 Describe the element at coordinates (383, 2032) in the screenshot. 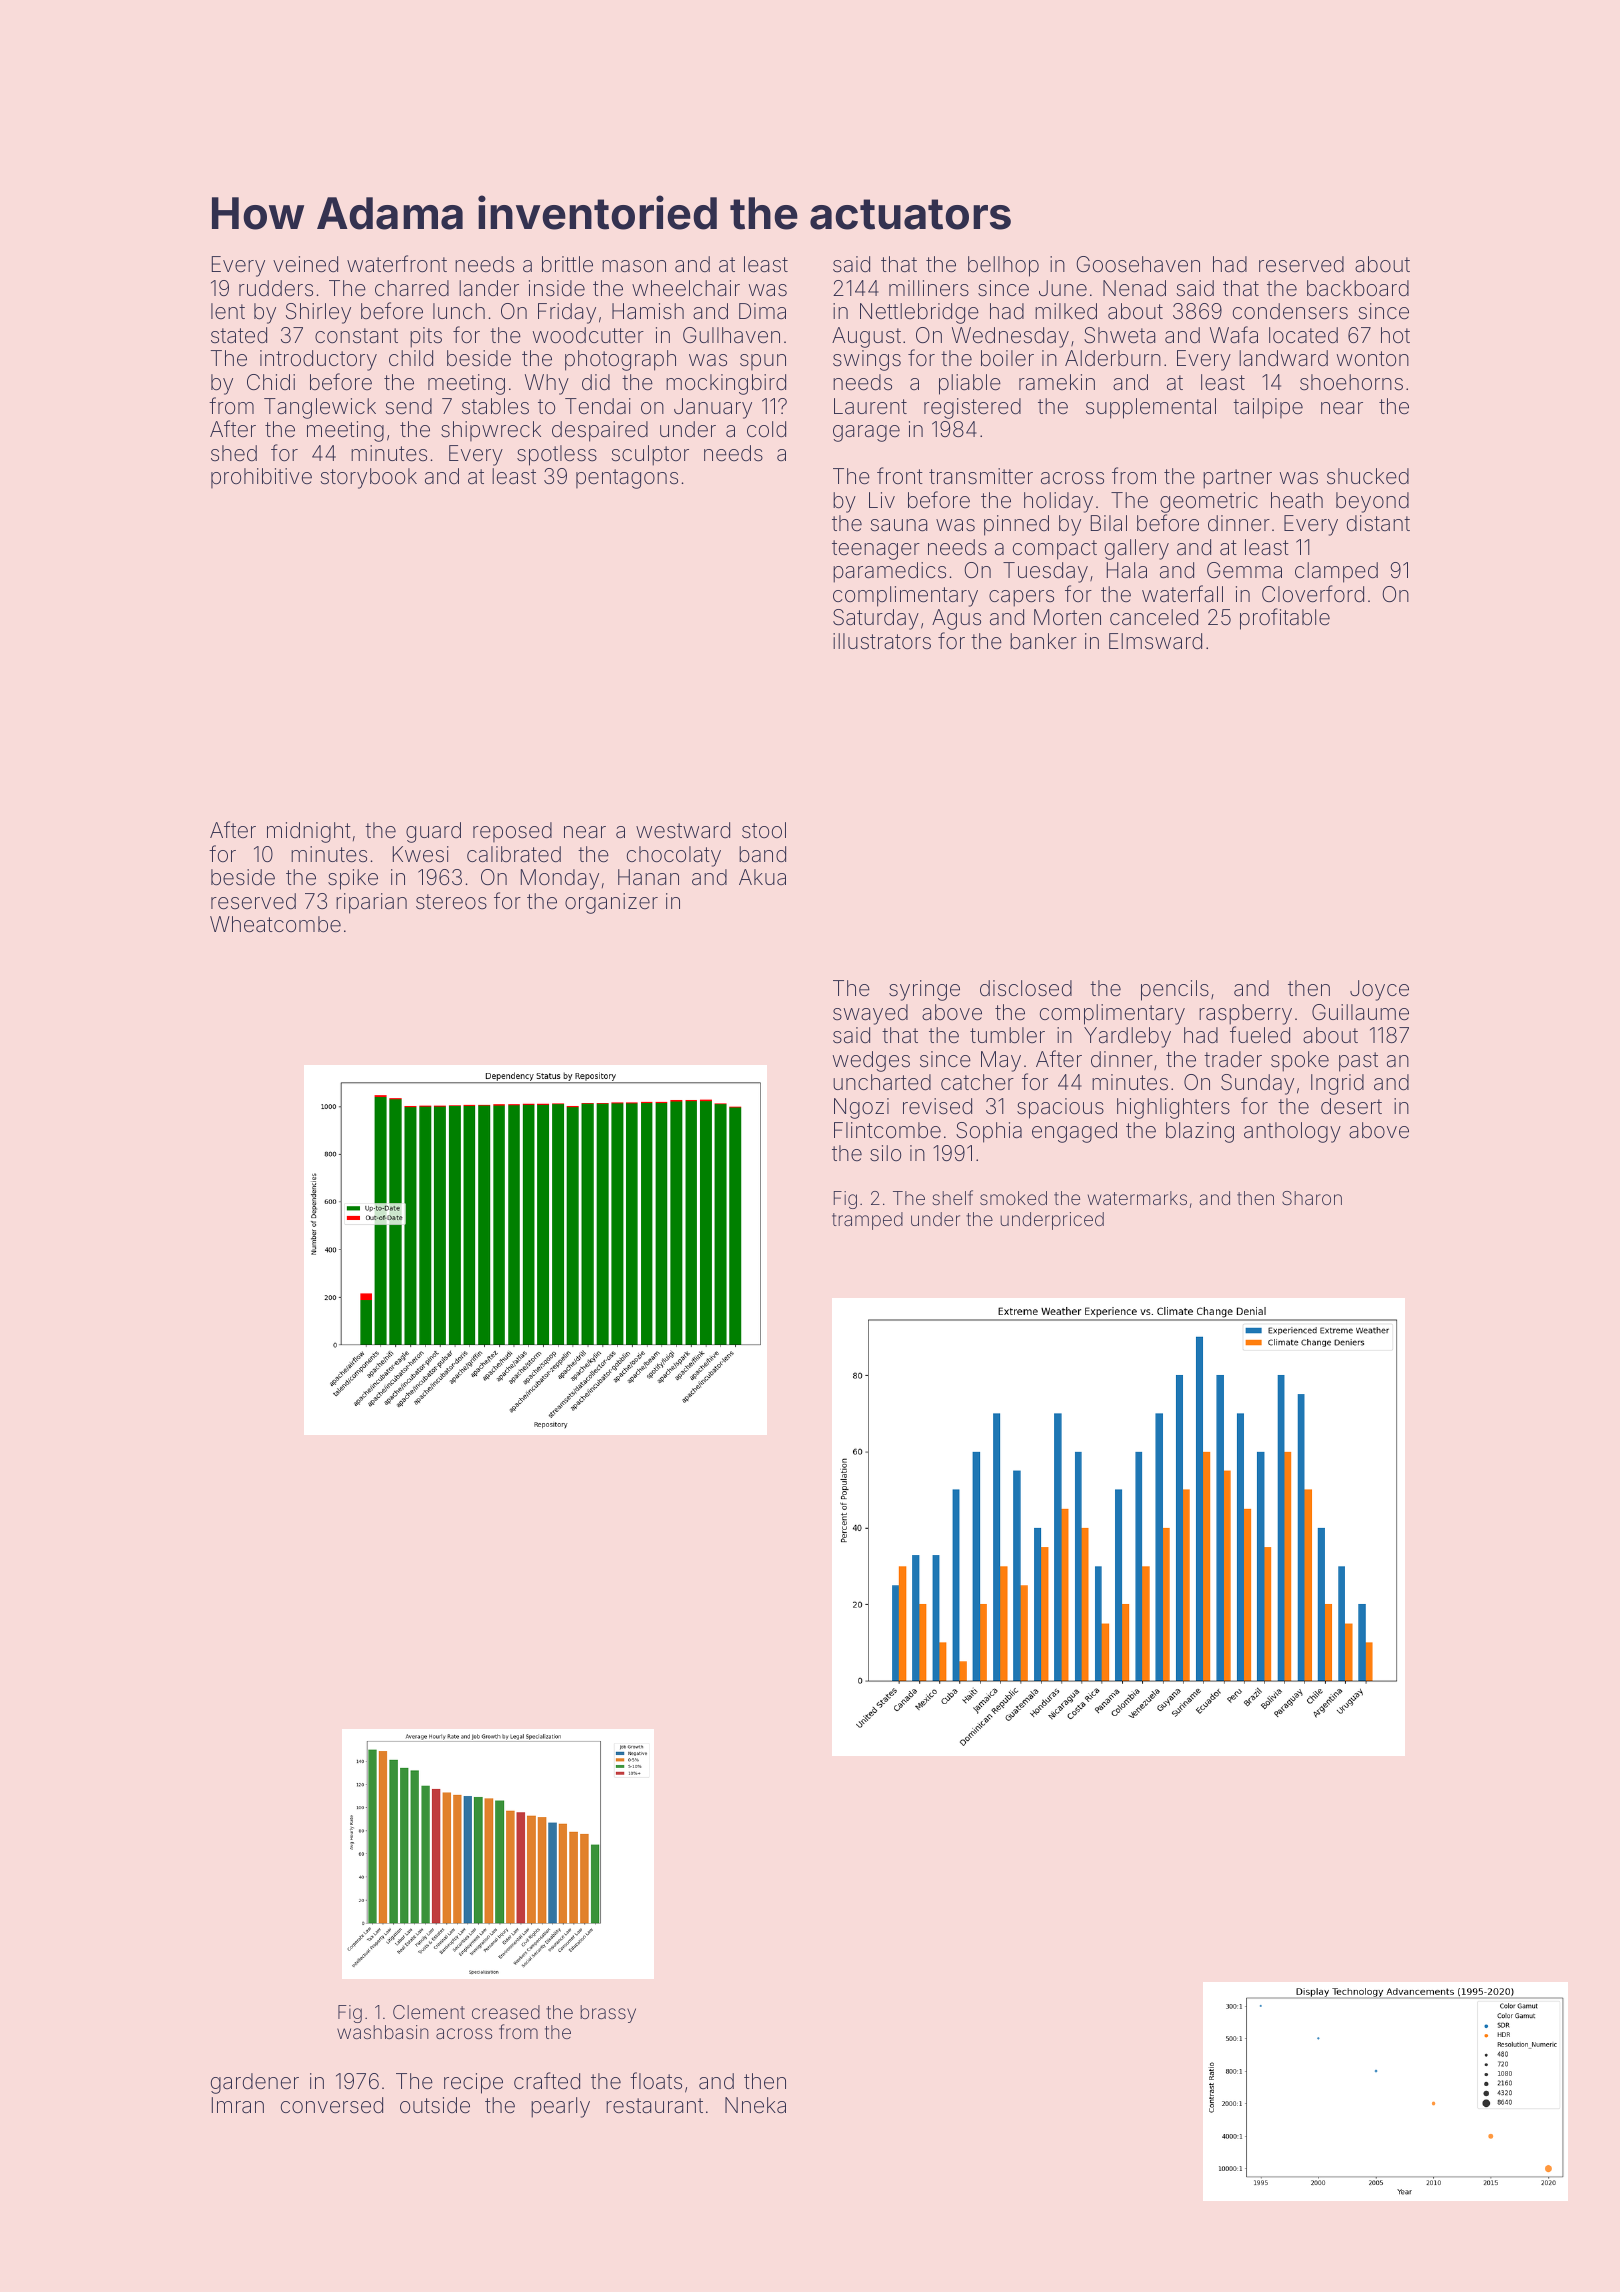

I see `washbasin` at that location.
